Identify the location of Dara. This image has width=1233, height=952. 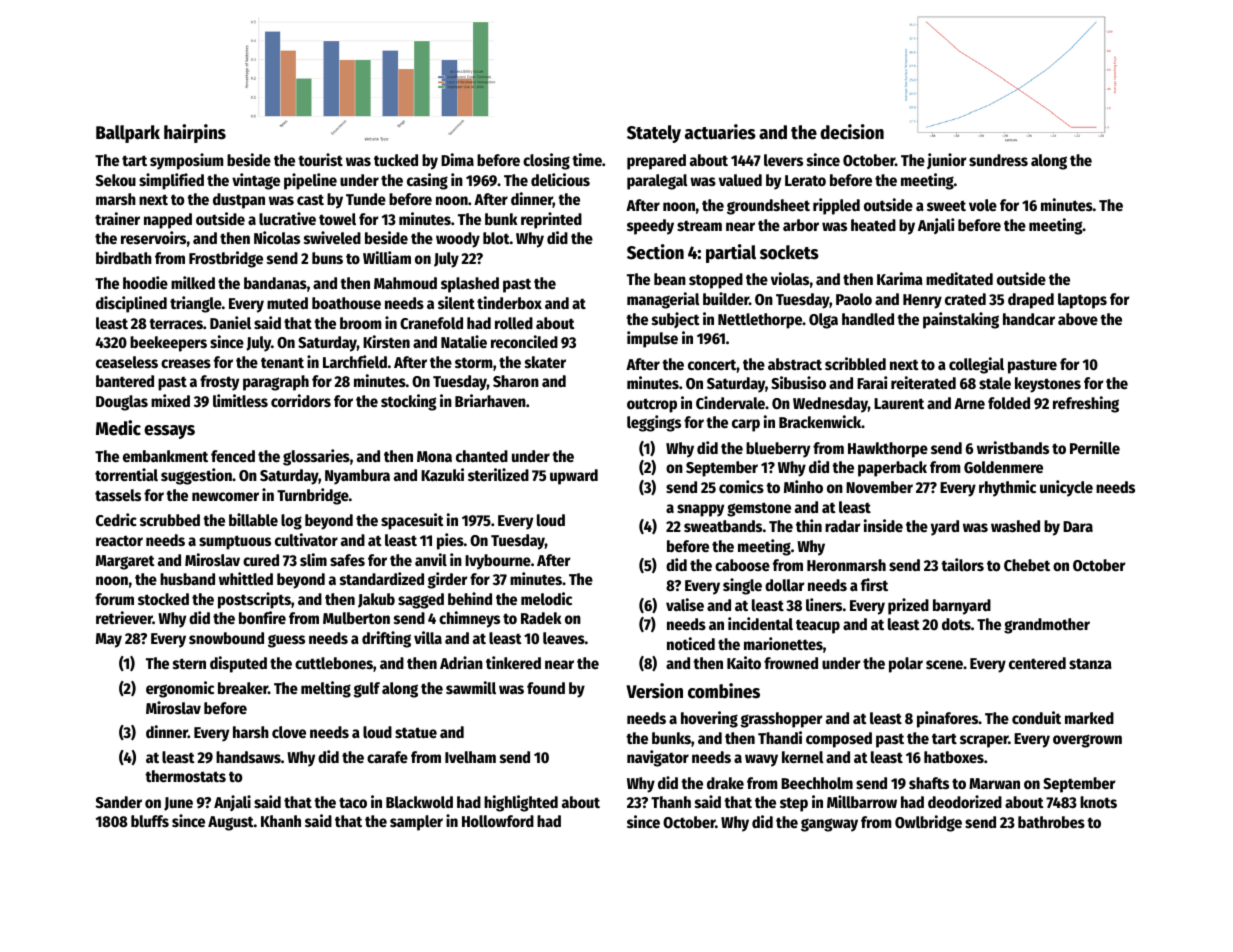
(1078, 526).
